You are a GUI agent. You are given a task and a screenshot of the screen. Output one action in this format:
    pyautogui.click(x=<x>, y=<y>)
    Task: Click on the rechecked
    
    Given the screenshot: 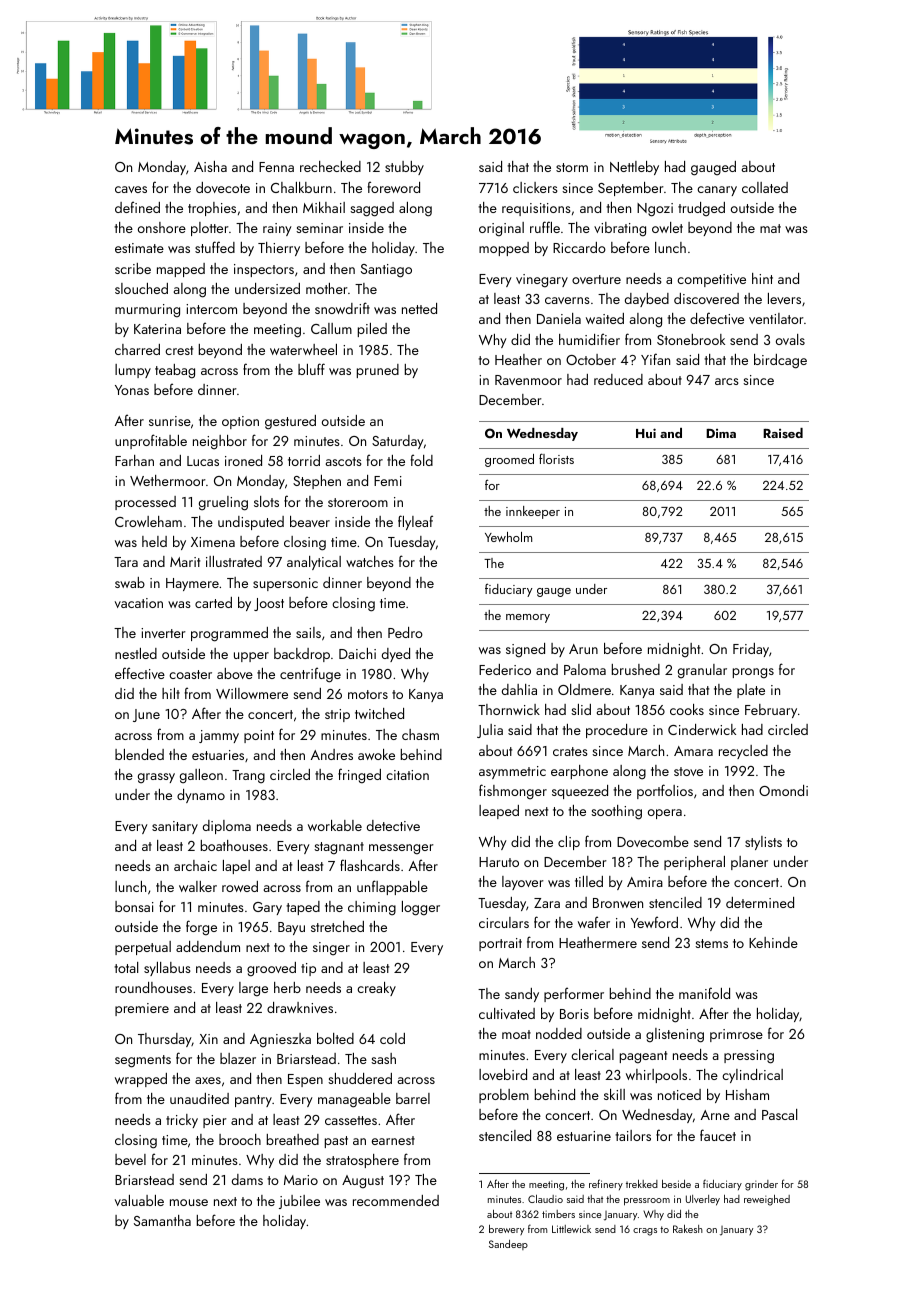 What is the action you would take?
    pyautogui.click(x=330, y=166)
